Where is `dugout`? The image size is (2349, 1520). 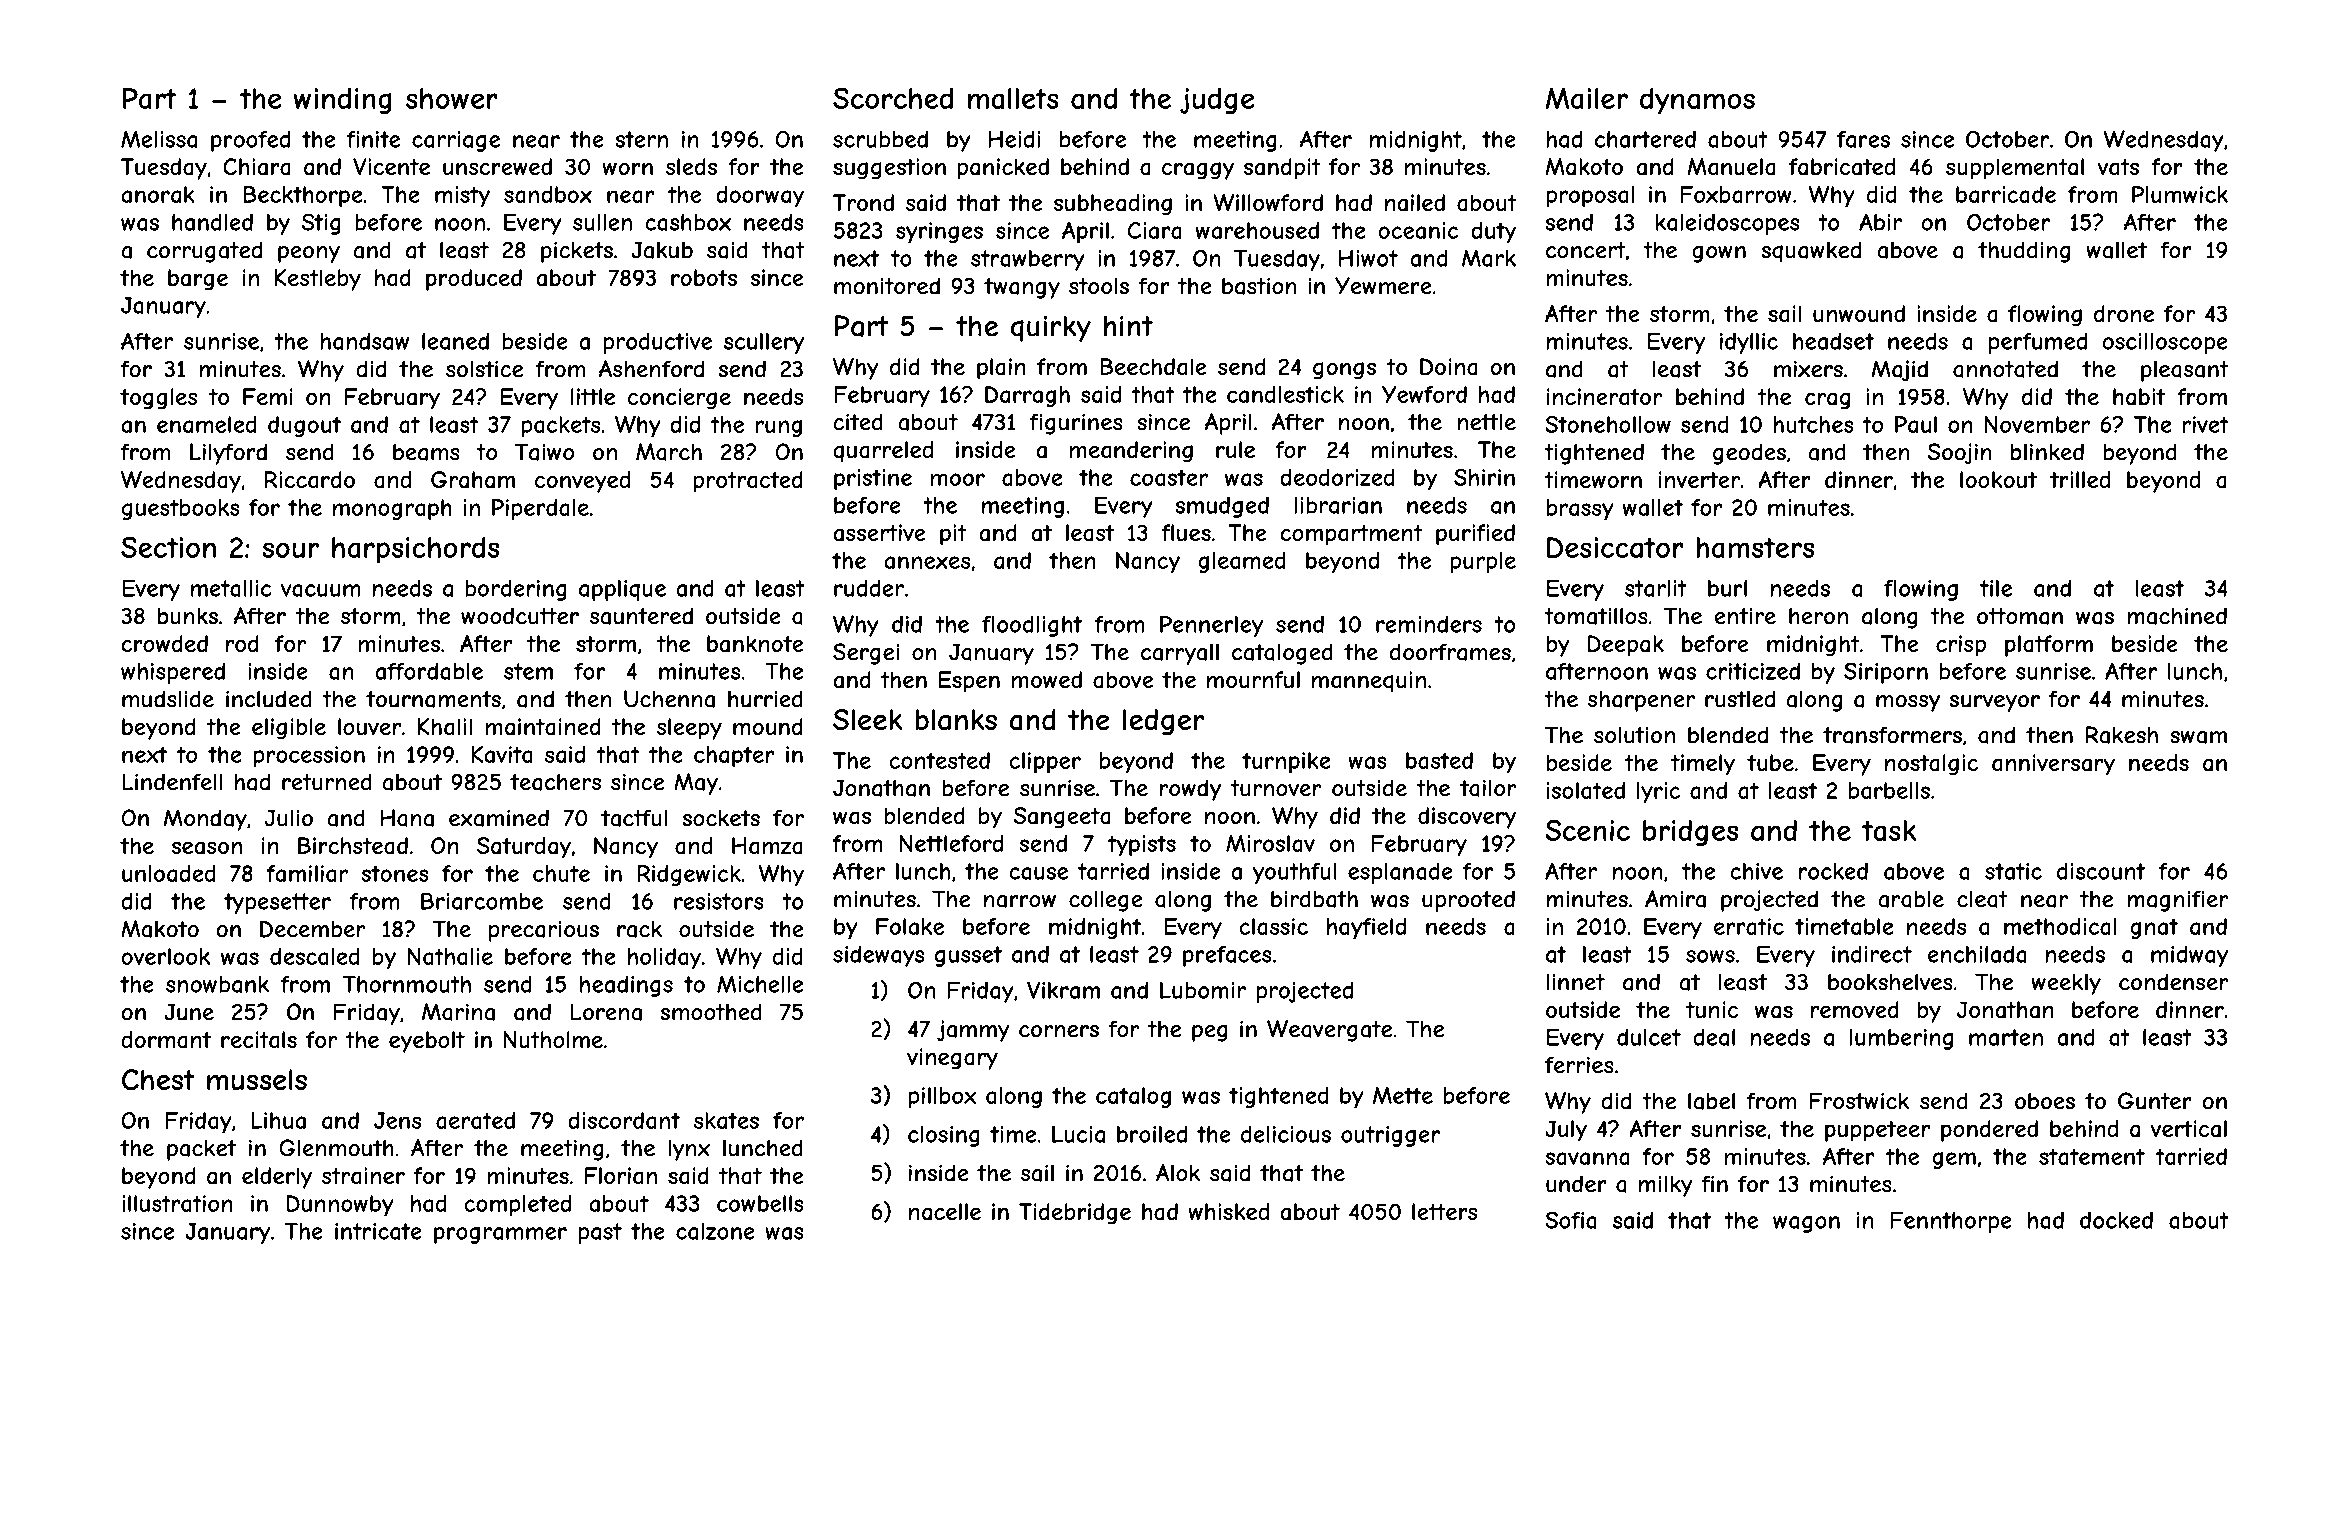
dugout is located at coordinates (304, 426).
